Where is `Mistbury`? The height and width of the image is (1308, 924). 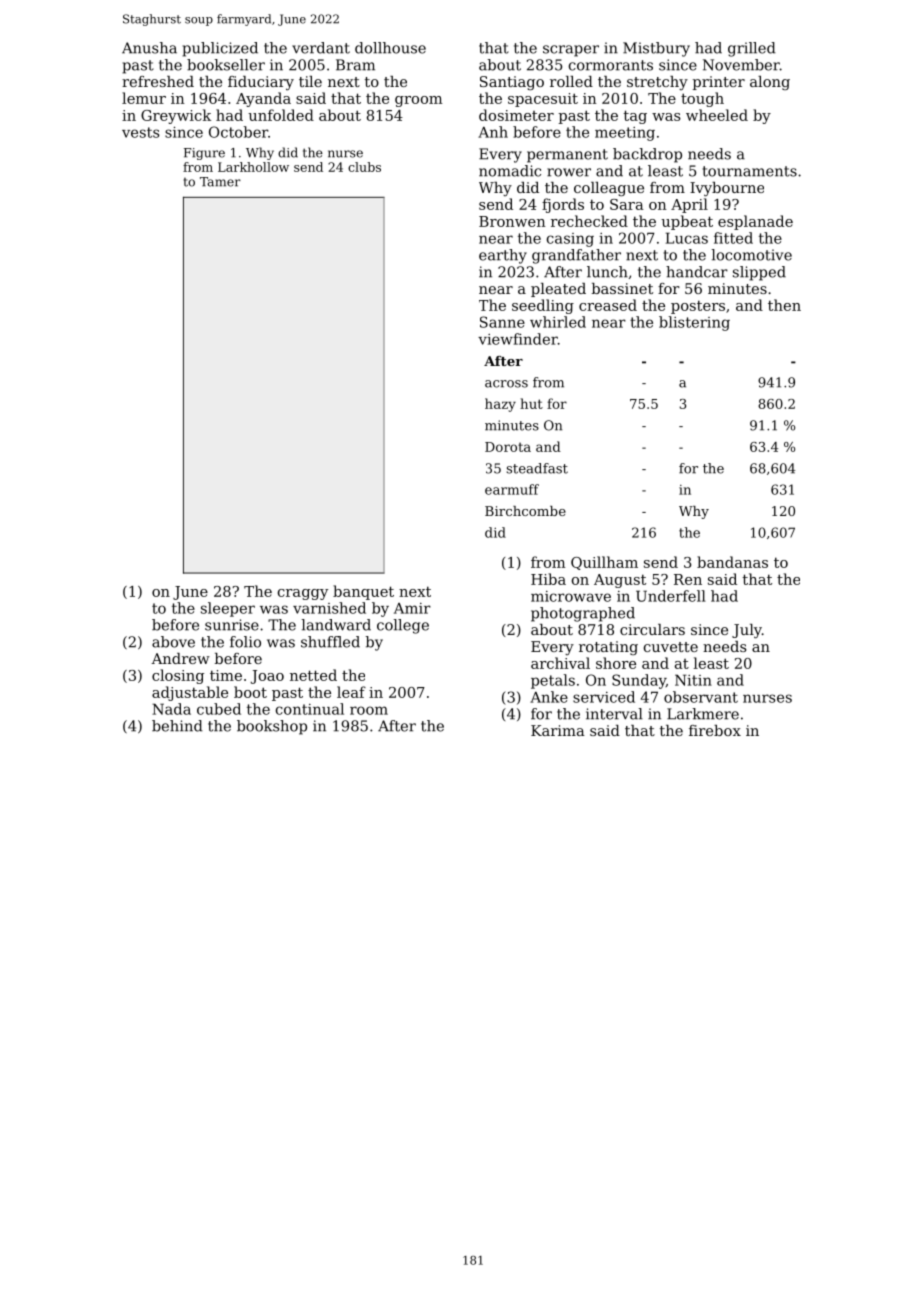
Mistbury is located at coordinates (656, 49).
